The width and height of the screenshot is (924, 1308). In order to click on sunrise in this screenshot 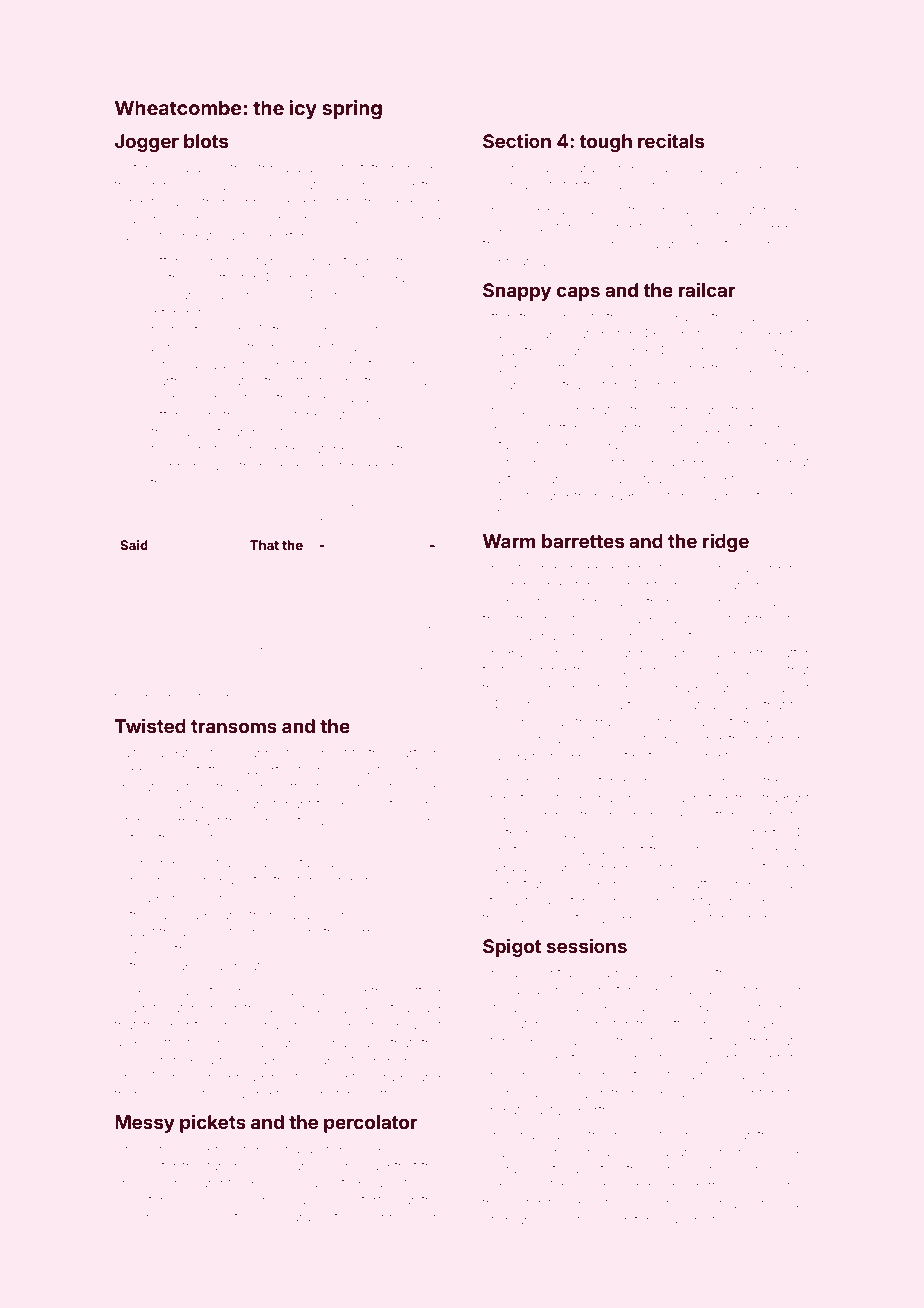, I will do `click(389, 1218)`.
